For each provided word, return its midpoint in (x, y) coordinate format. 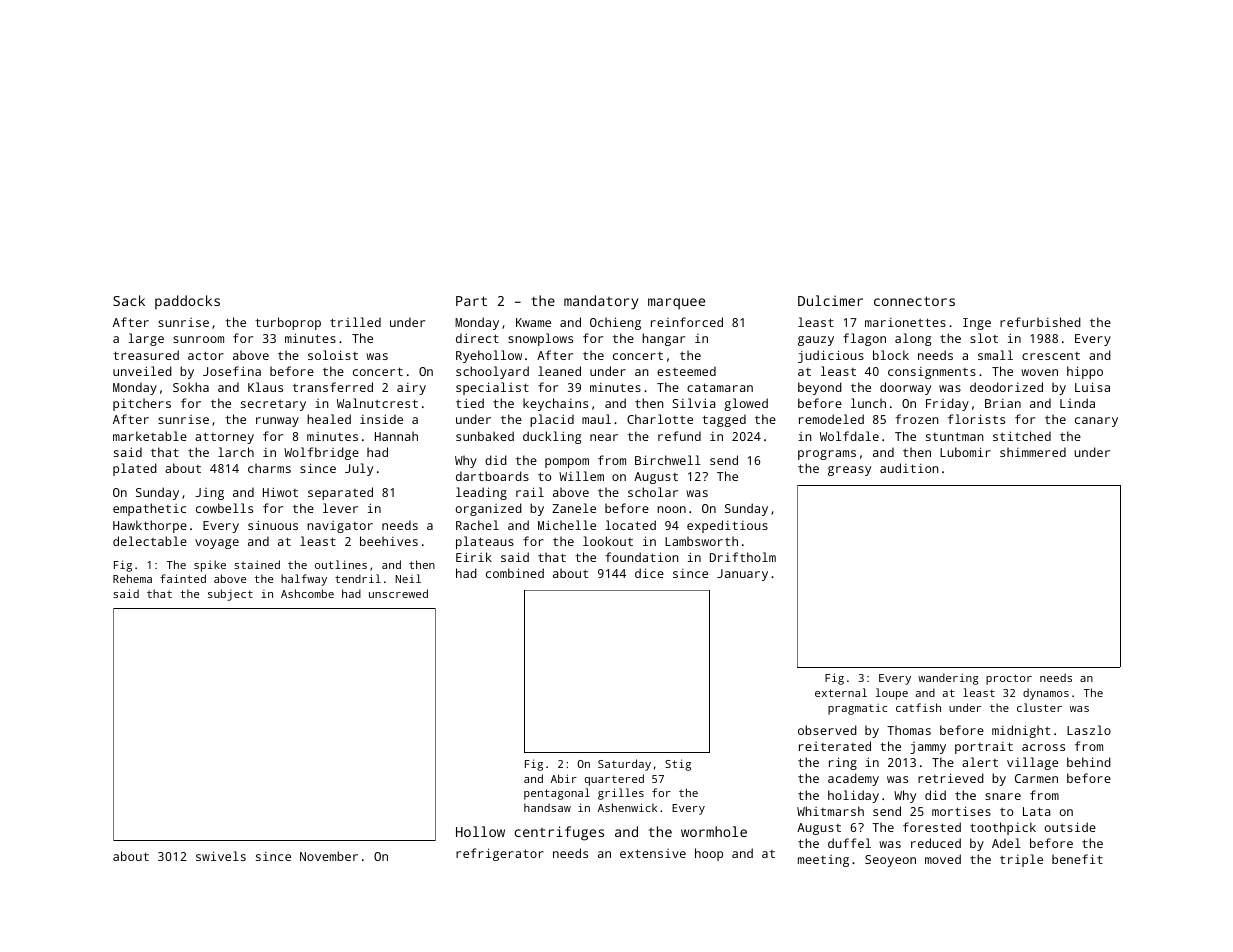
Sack (129, 300)
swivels (221, 856)
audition (909, 468)
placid (552, 420)
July (359, 469)
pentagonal (557, 794)
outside (1070, 827)
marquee (676, 304)
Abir (564, 778)
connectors (914, 301)
